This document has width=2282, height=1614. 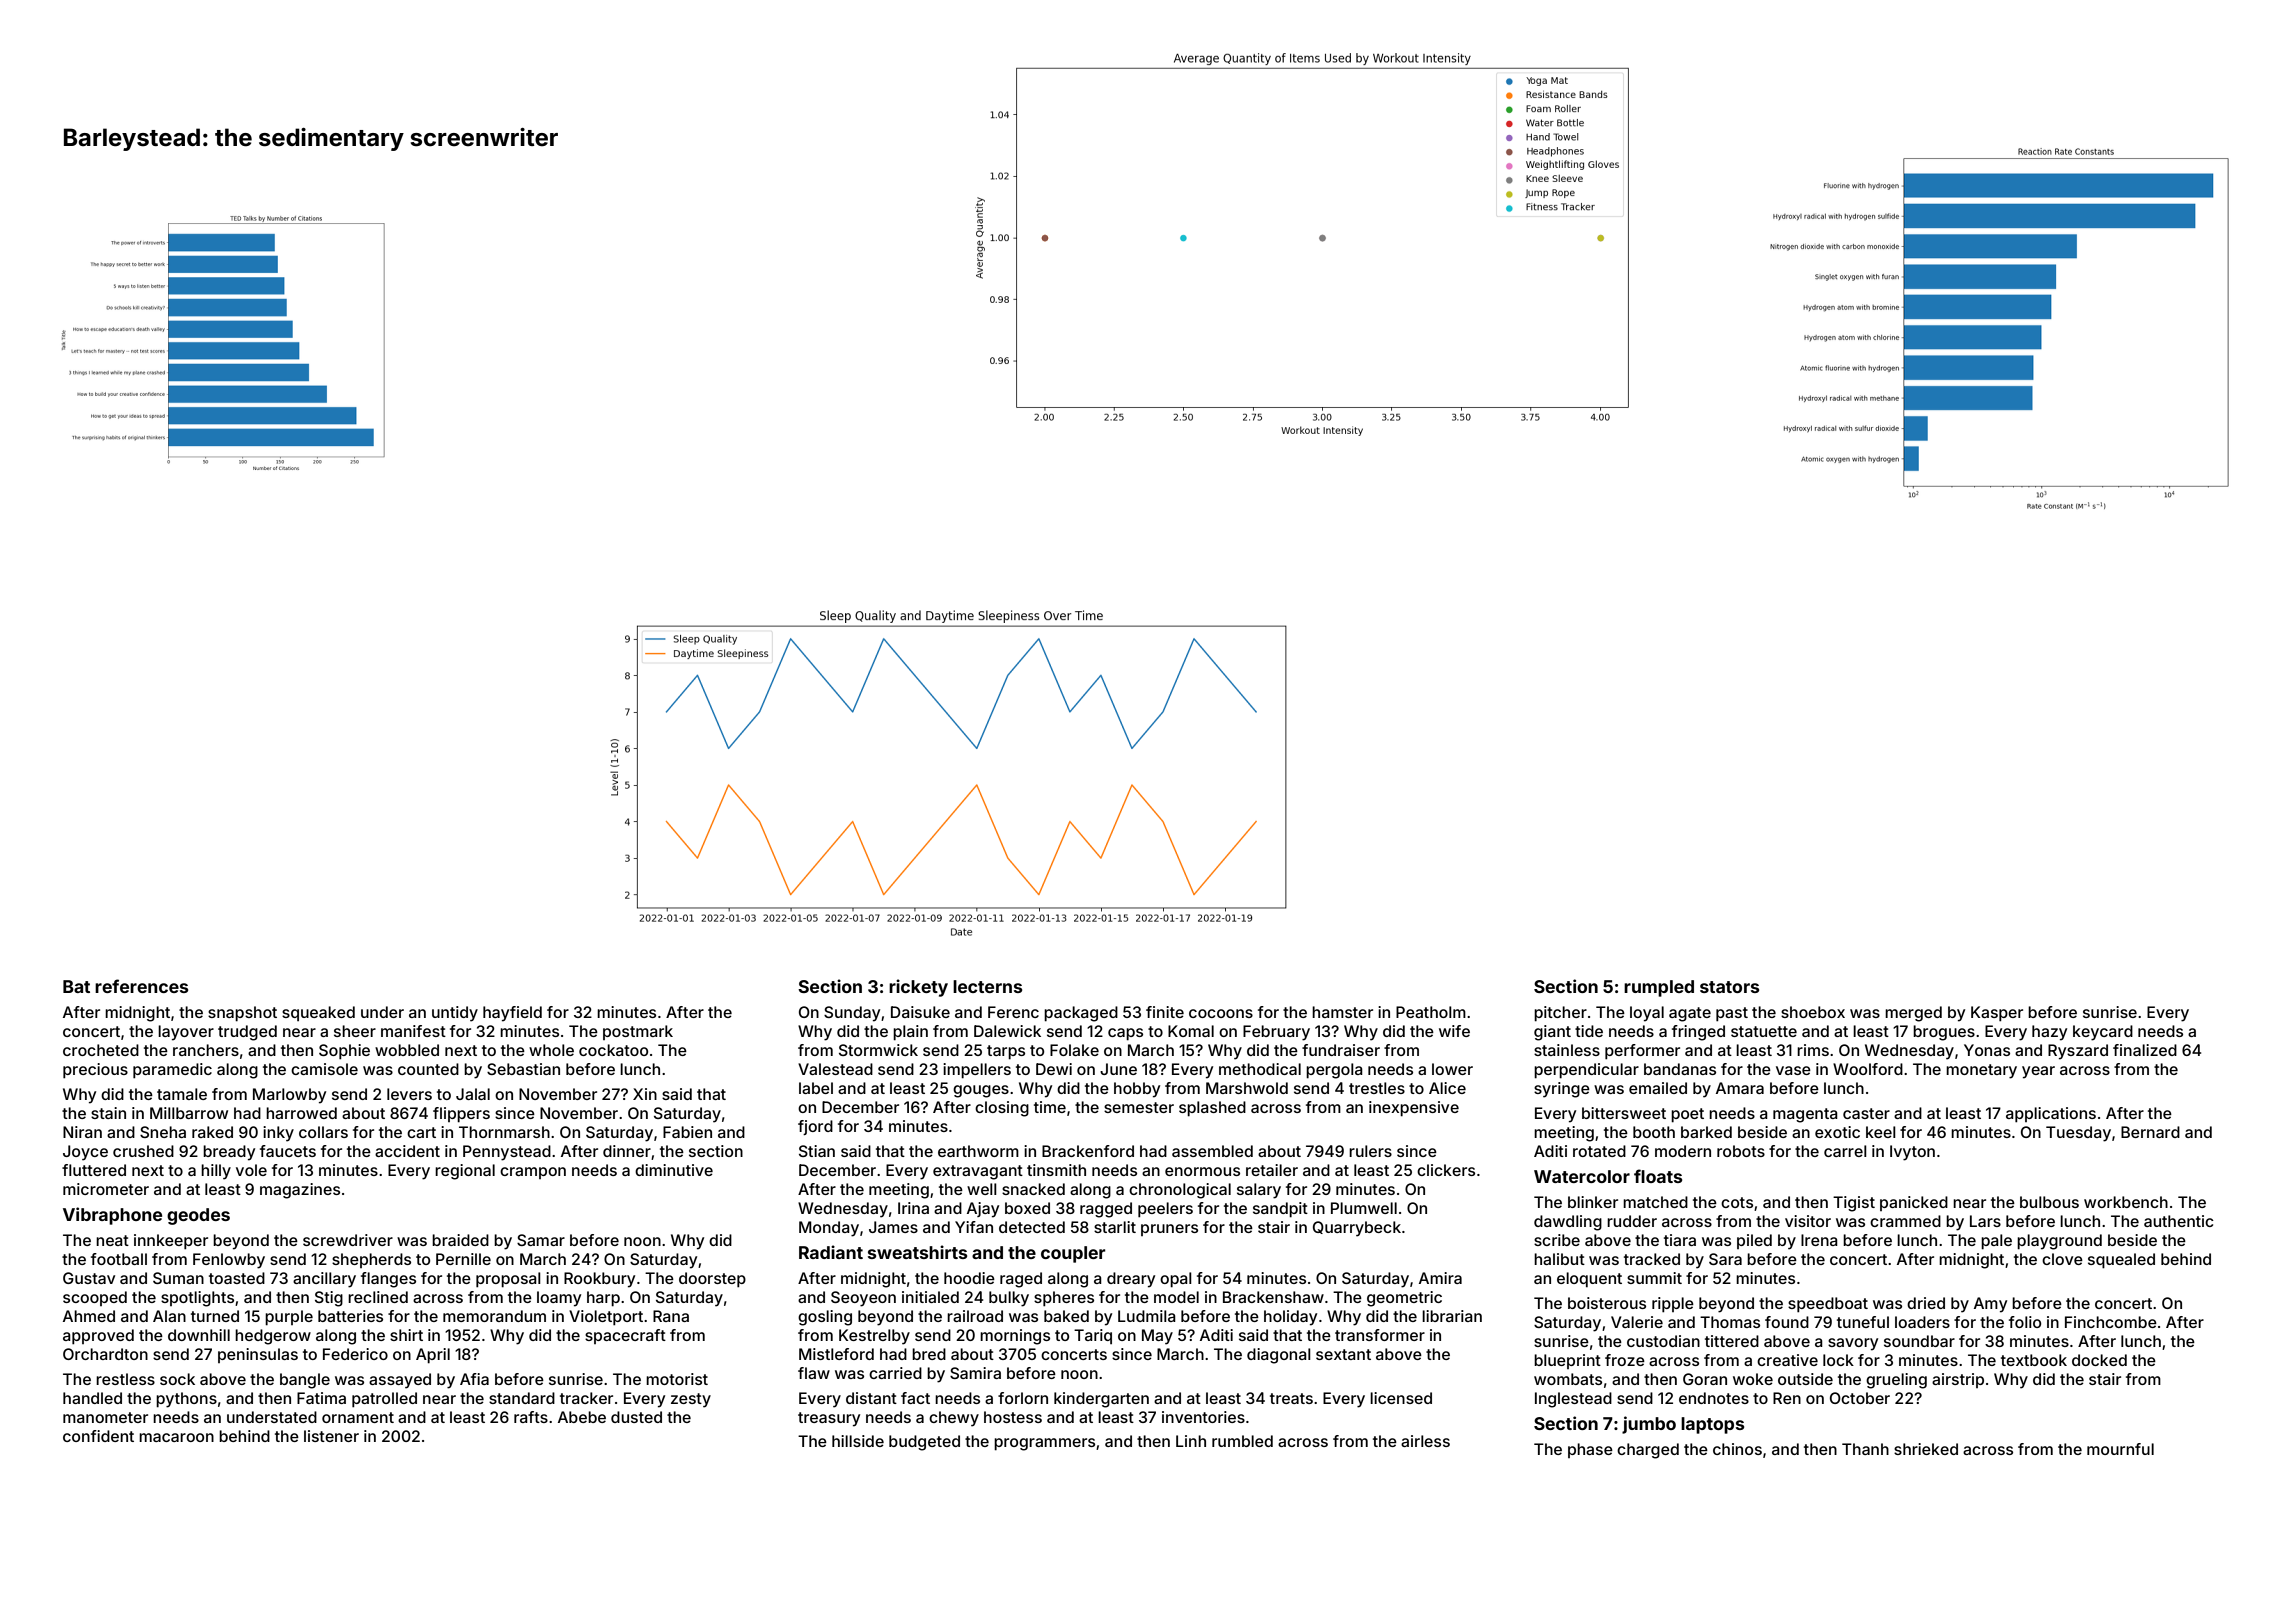 I want to click on confident, so click(x=98, y=1436).
